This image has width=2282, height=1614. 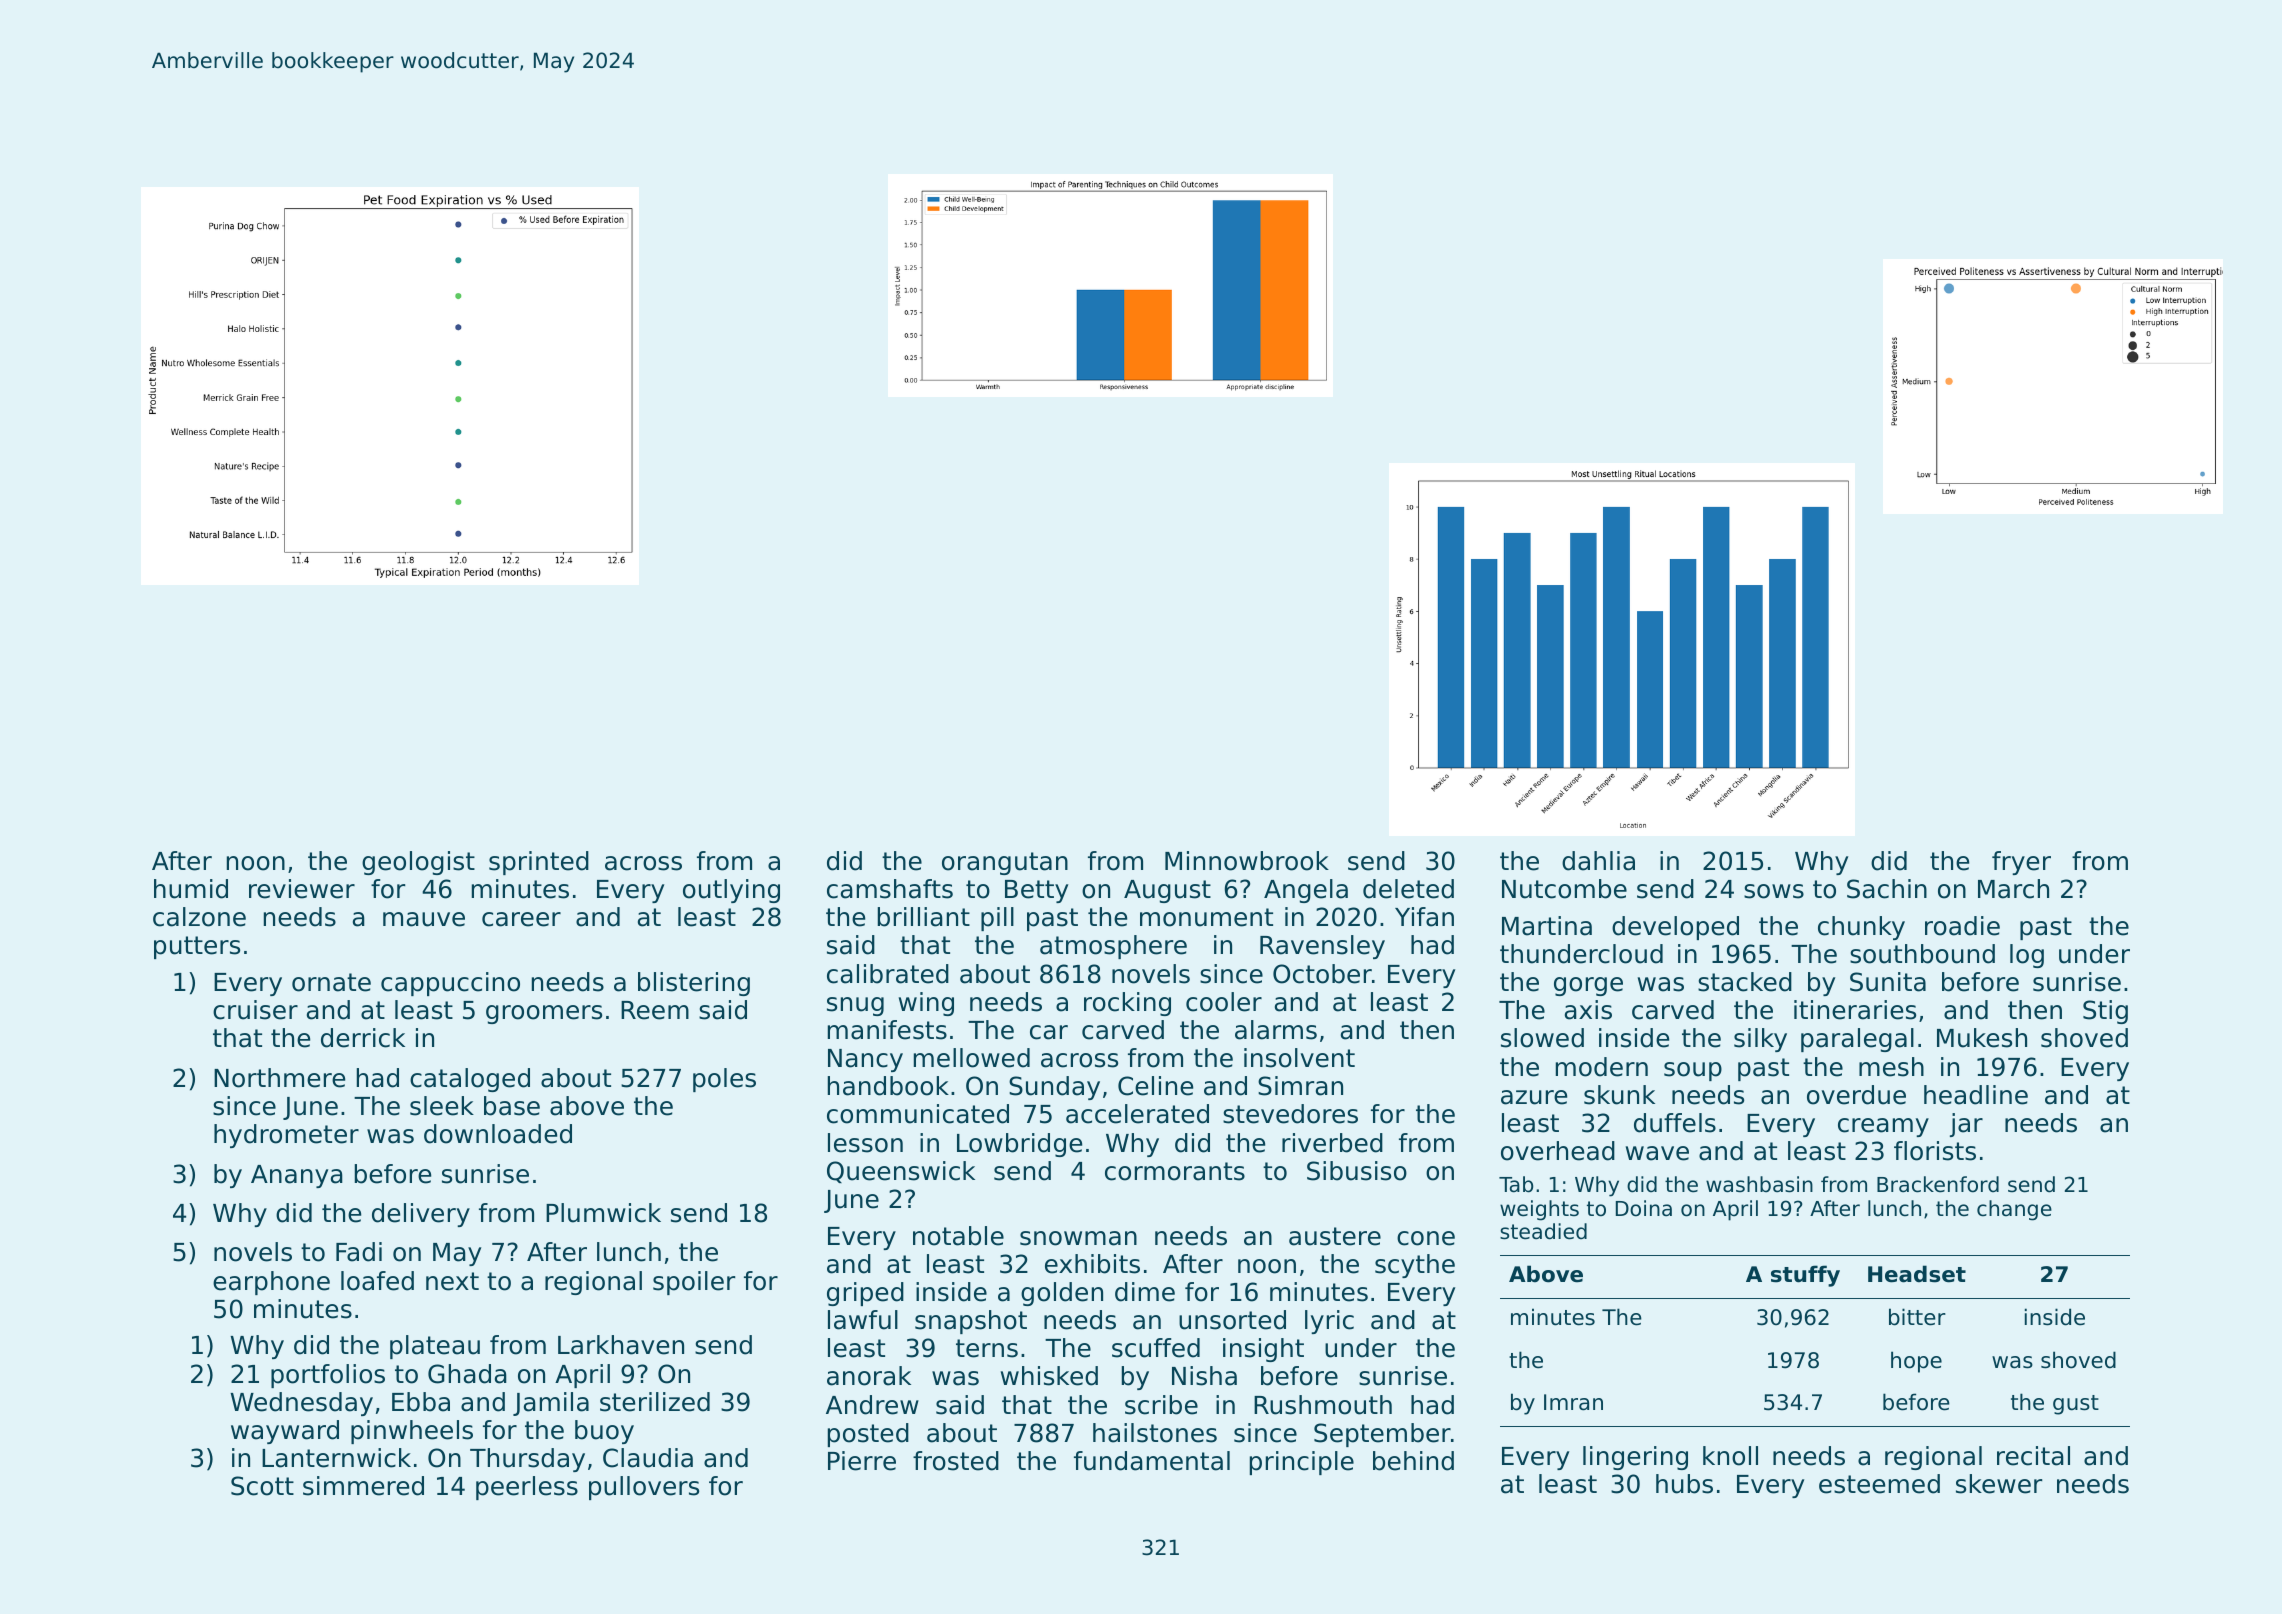 I want to click on roadie, so click(x=1962, y=926).
